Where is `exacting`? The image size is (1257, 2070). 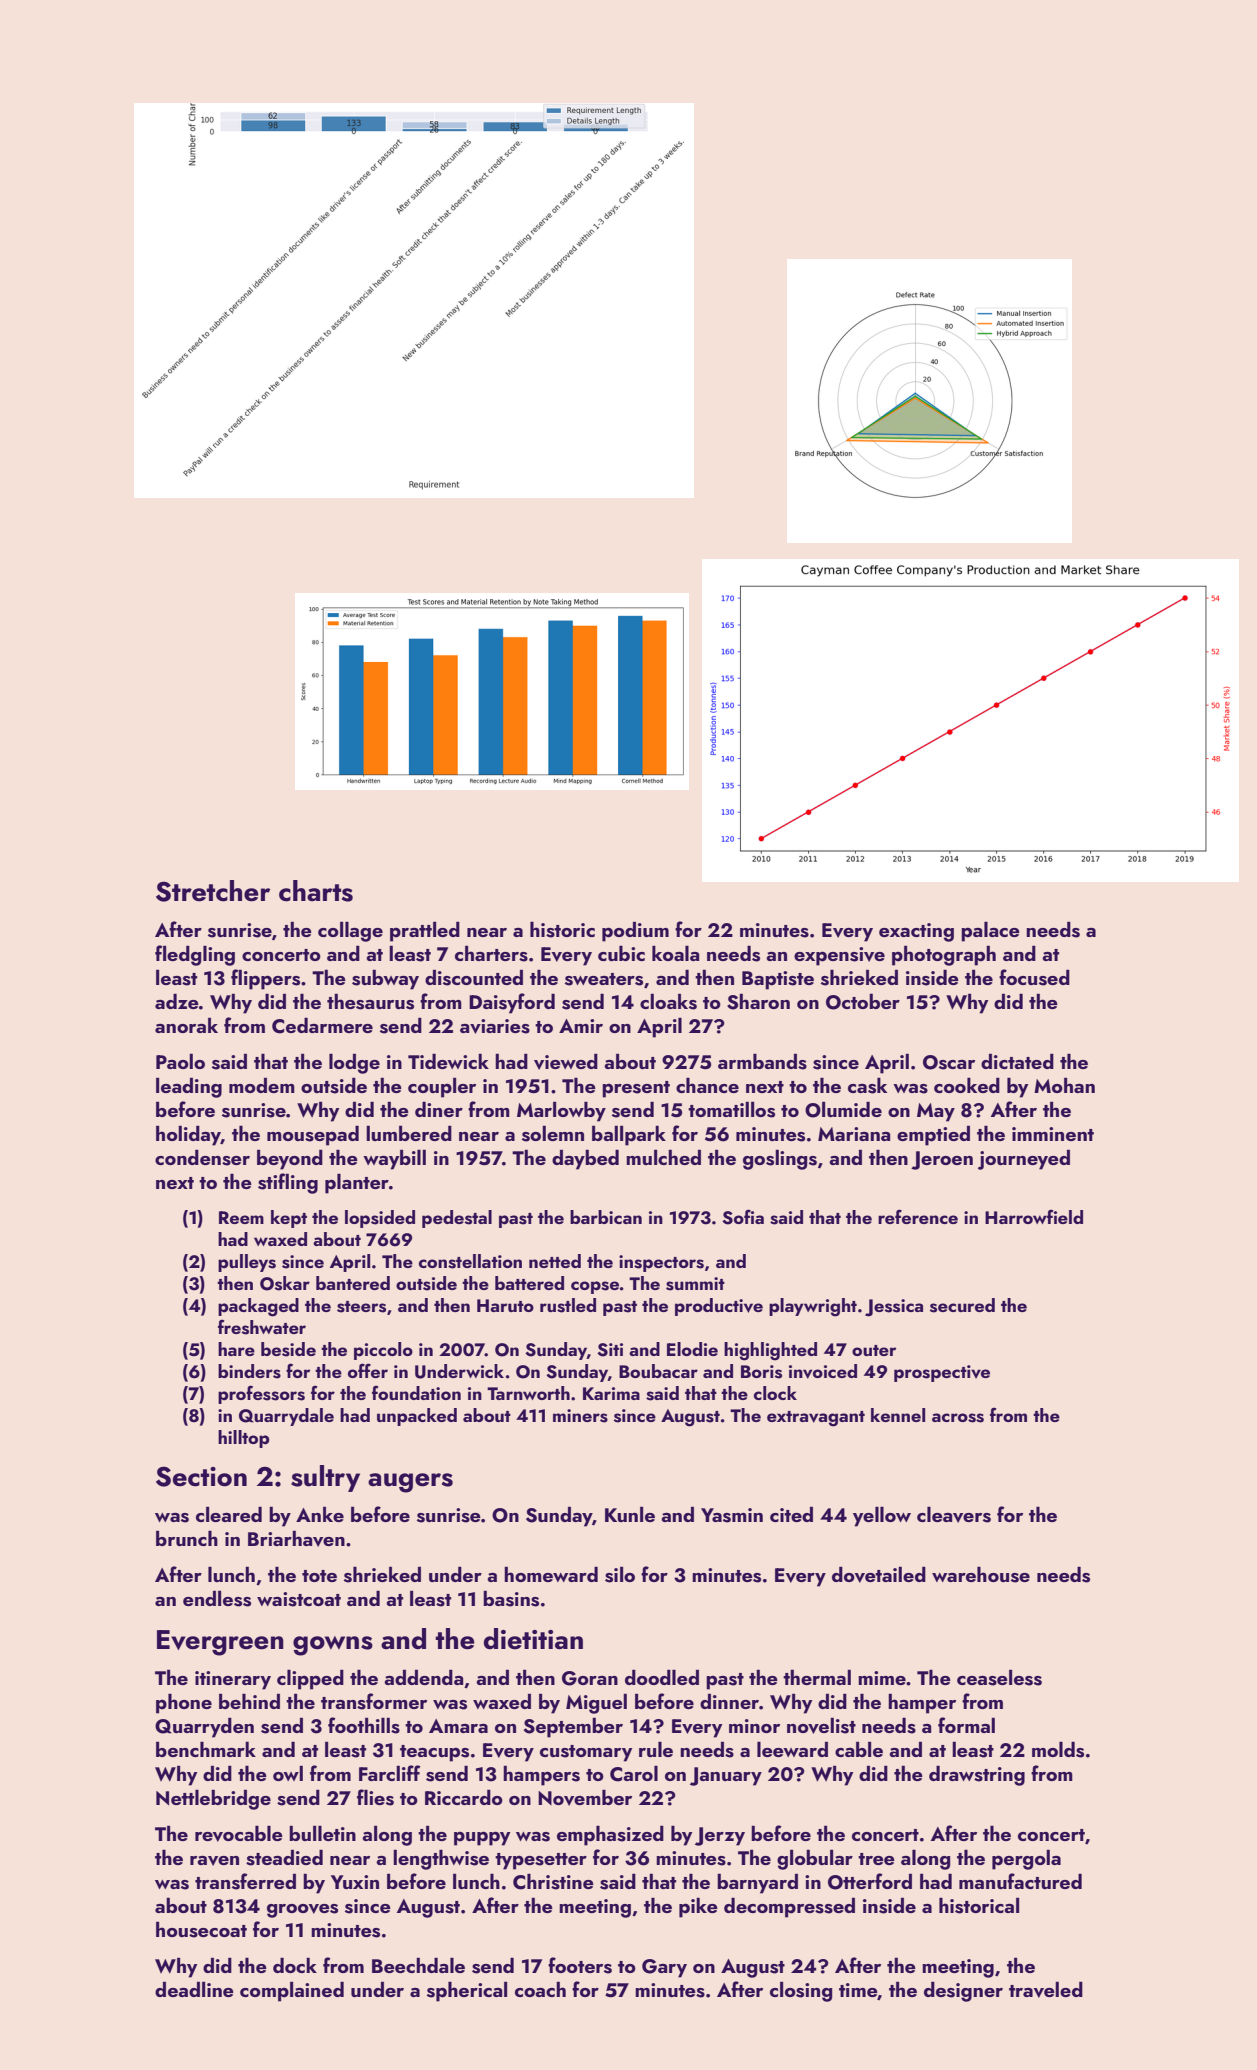
exacting is located at coordinates (916, 932).
